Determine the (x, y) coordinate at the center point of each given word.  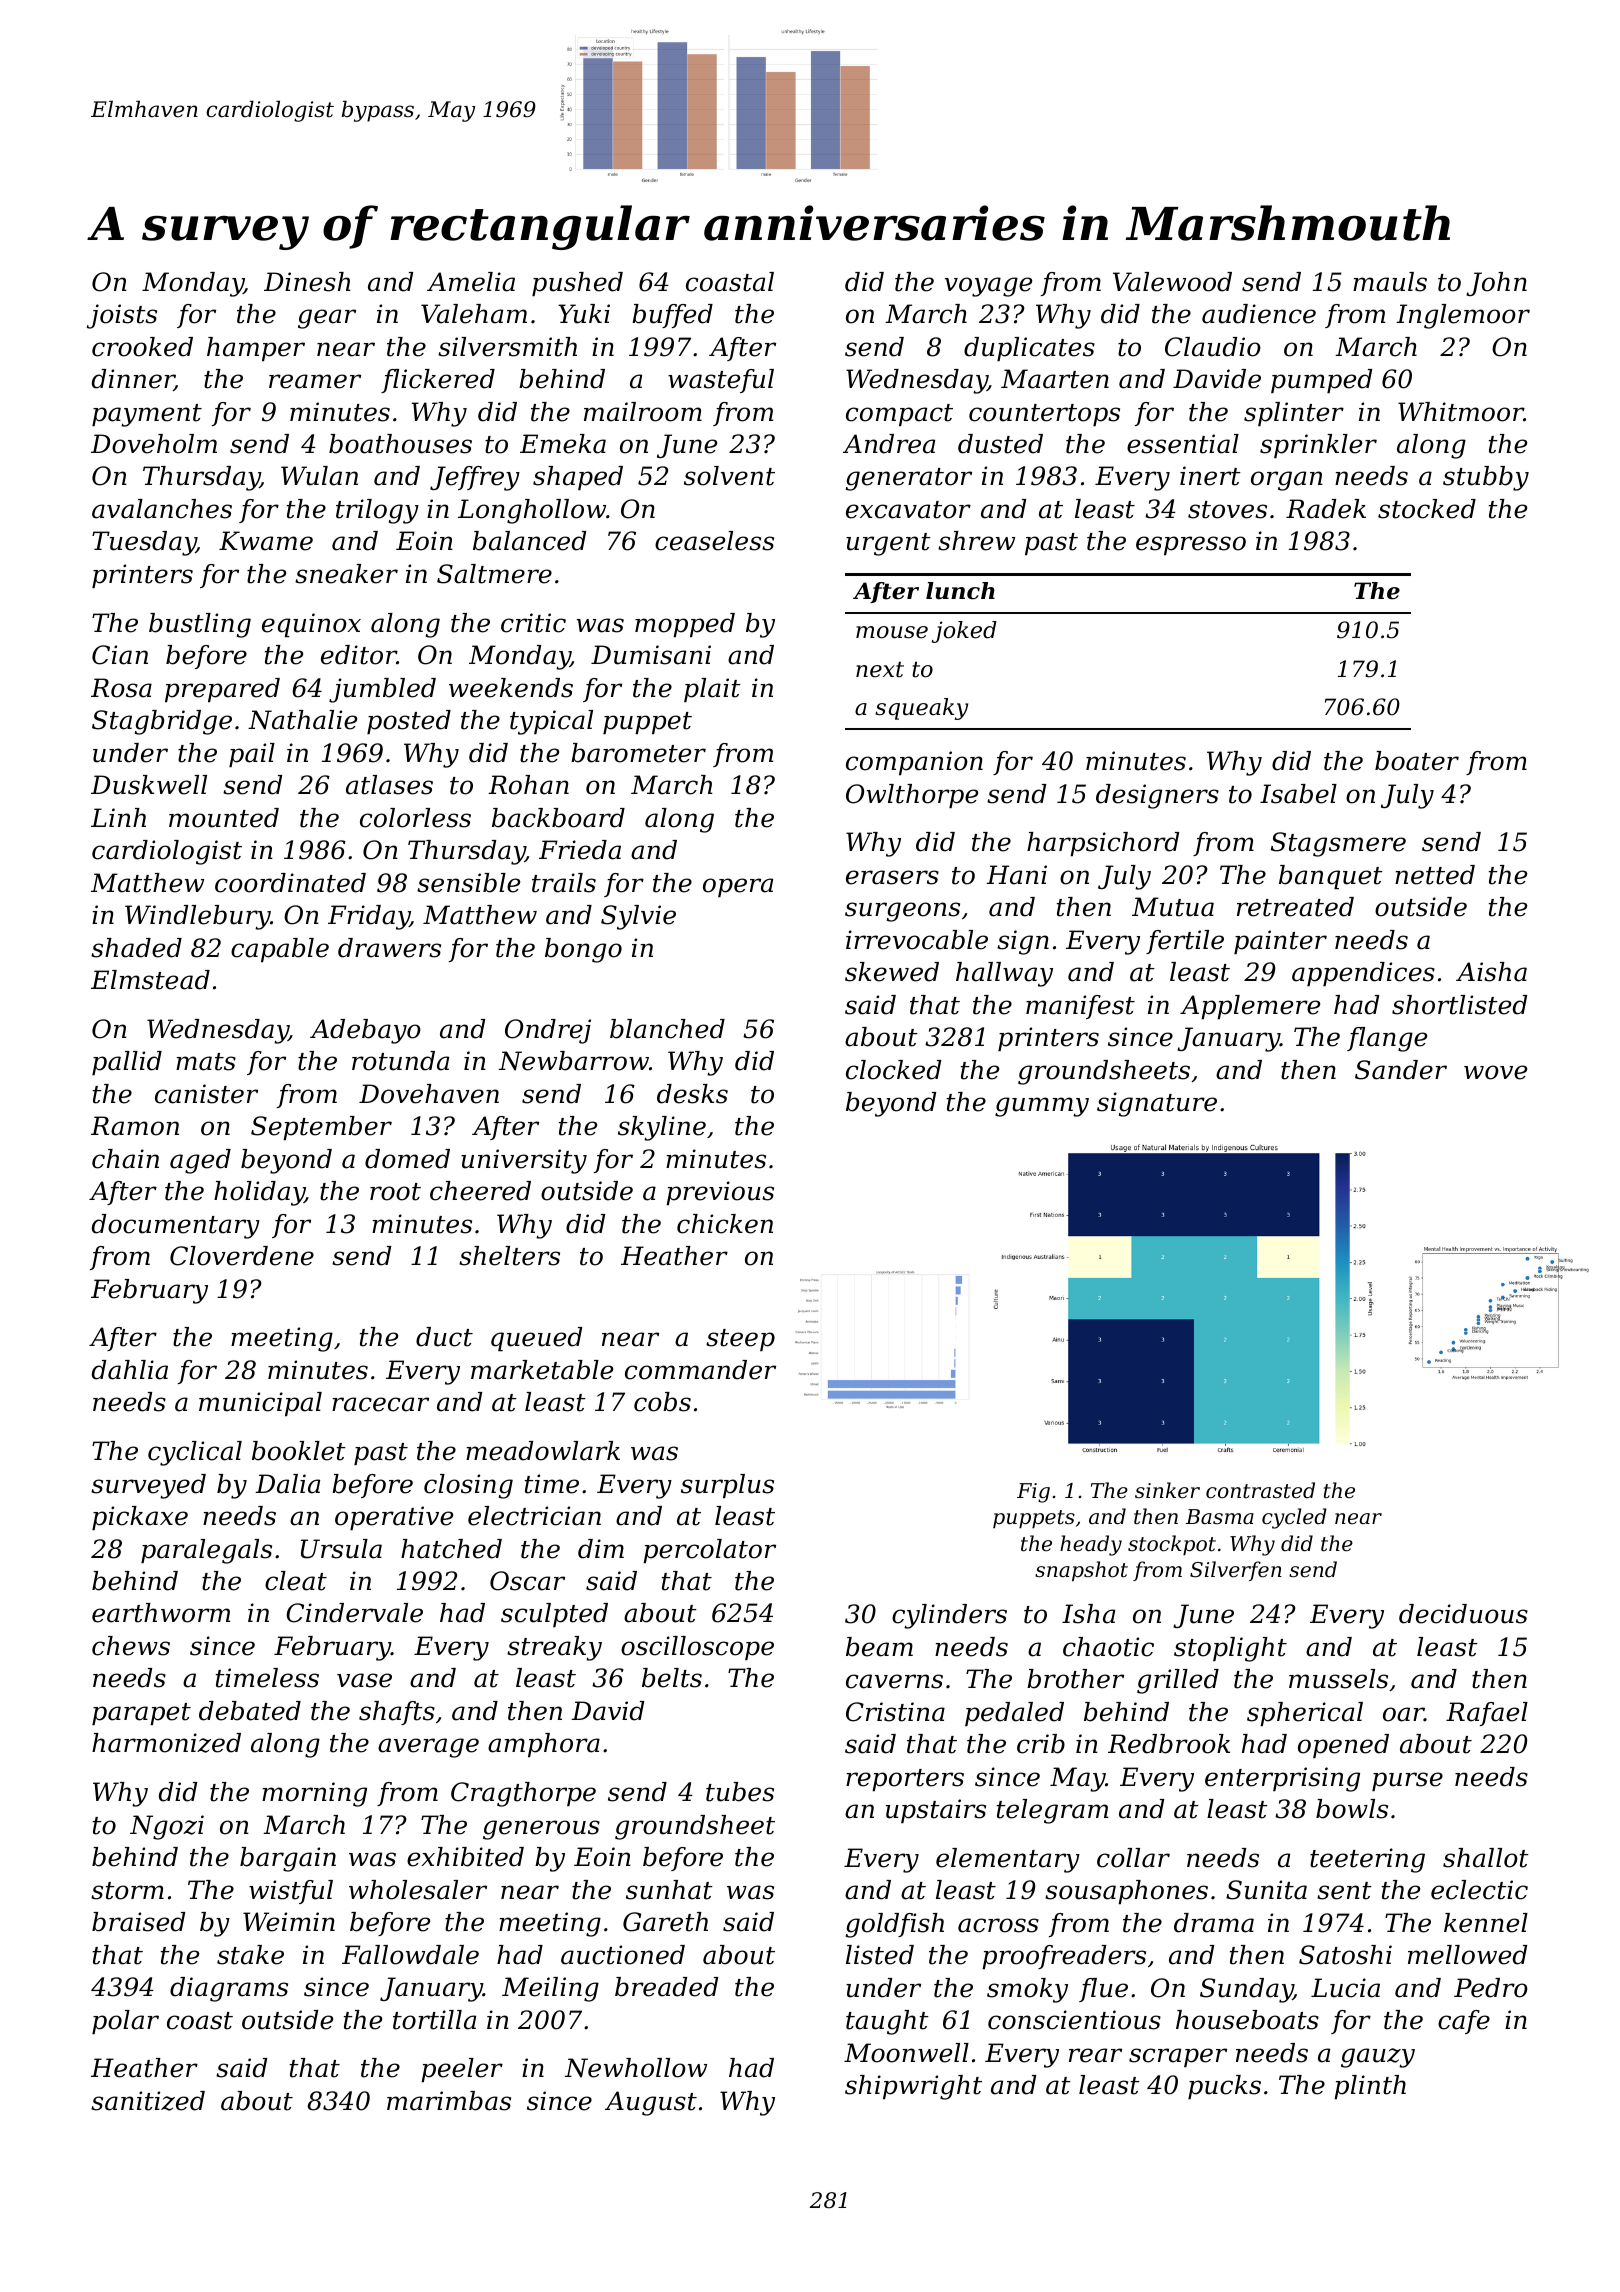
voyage (988, 287)
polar (125, 2022)
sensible (468, 883)
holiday (259, 1193)
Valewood (1172, 282)
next (880, 669)
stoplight (1230, 1649)
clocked (893, 1070)
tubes (740, 1792)
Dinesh (307, 282)
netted (1435, 875)
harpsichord (1103, 844)
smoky (1027, 1990)
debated (250, 1711)
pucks (1224, 2087)
